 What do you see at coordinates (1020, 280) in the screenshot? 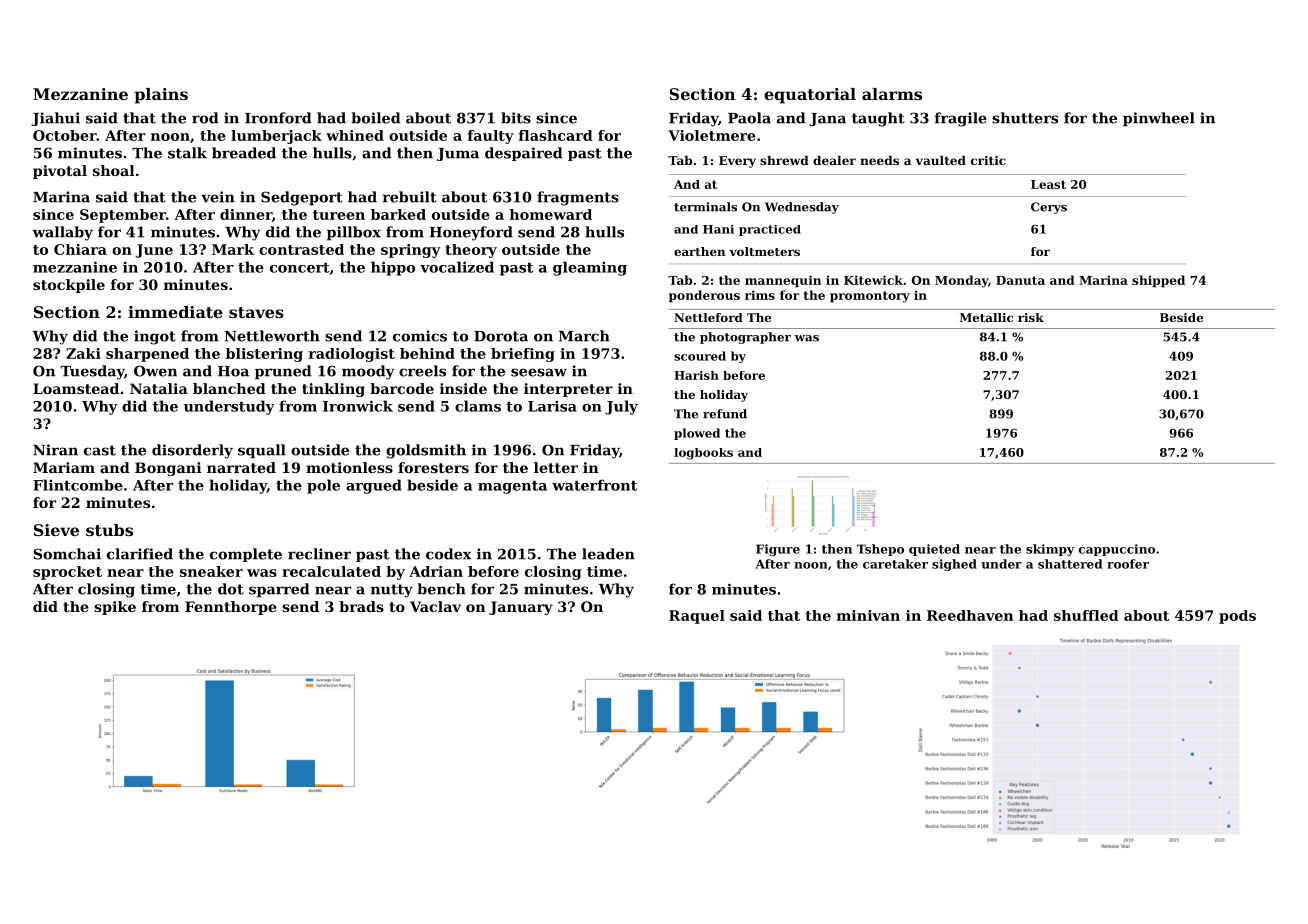
I see `Danuta` at bounding box center [1020, 280].
